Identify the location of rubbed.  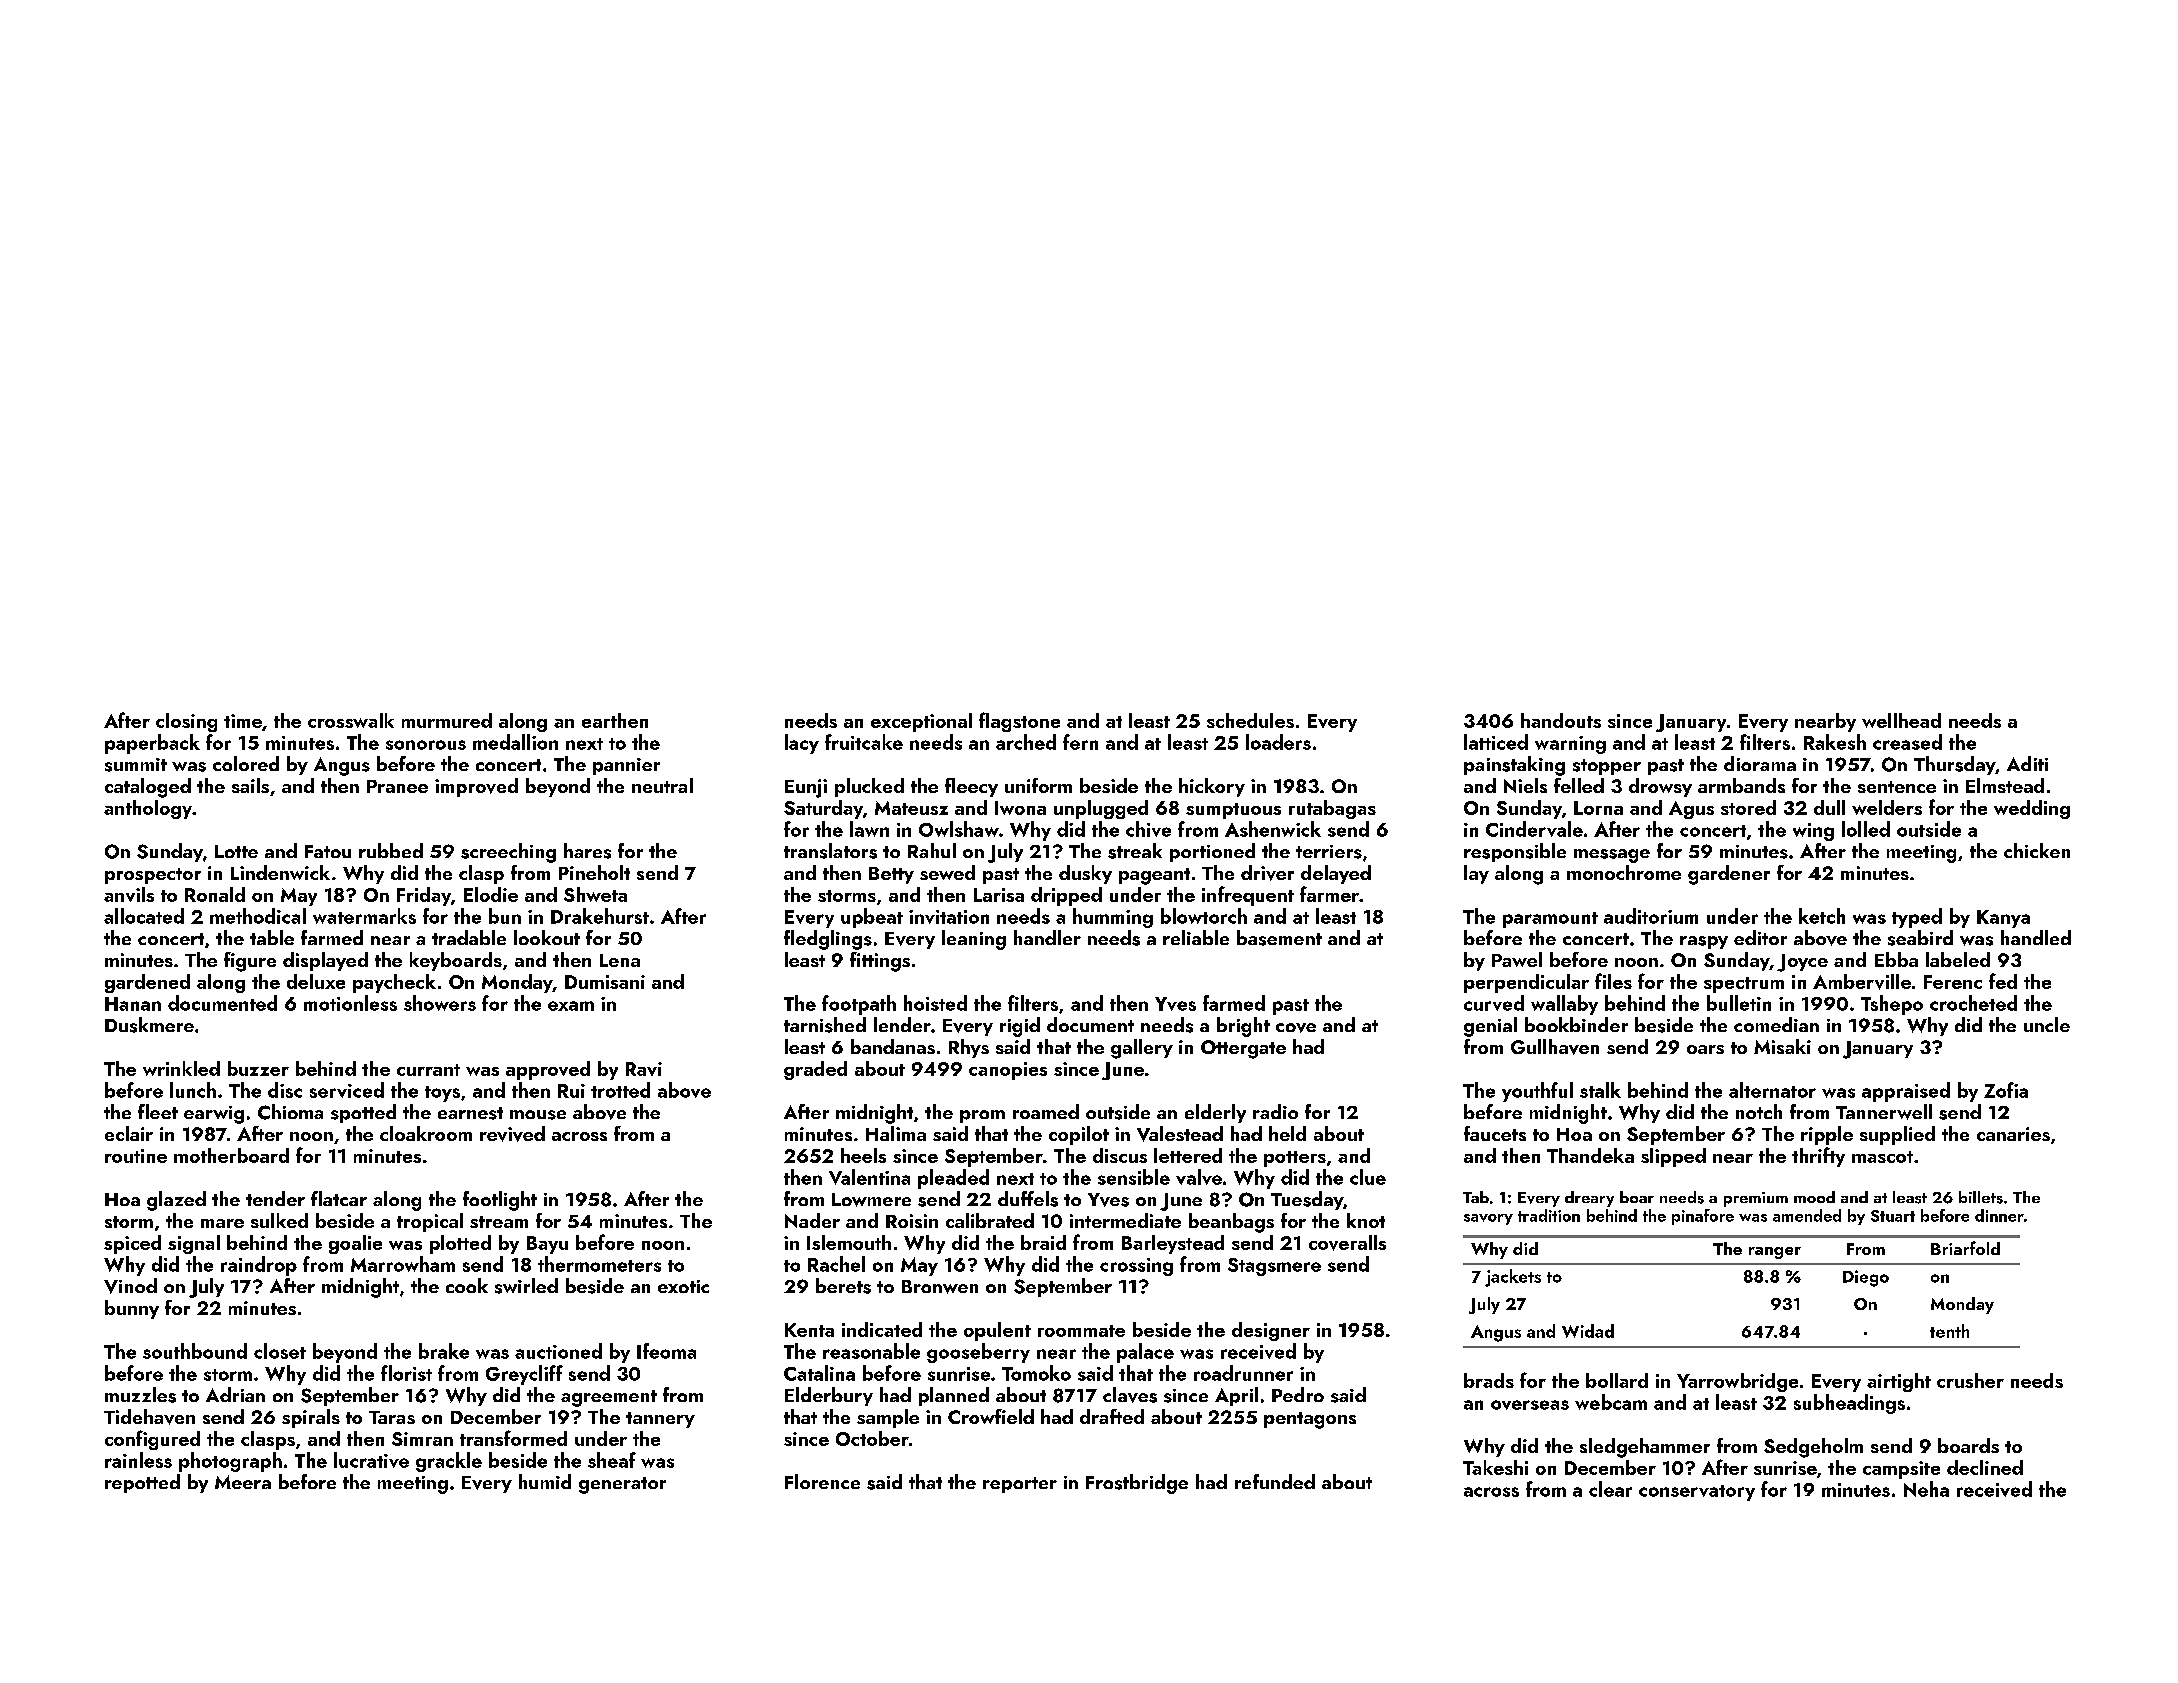
(391, 850).
